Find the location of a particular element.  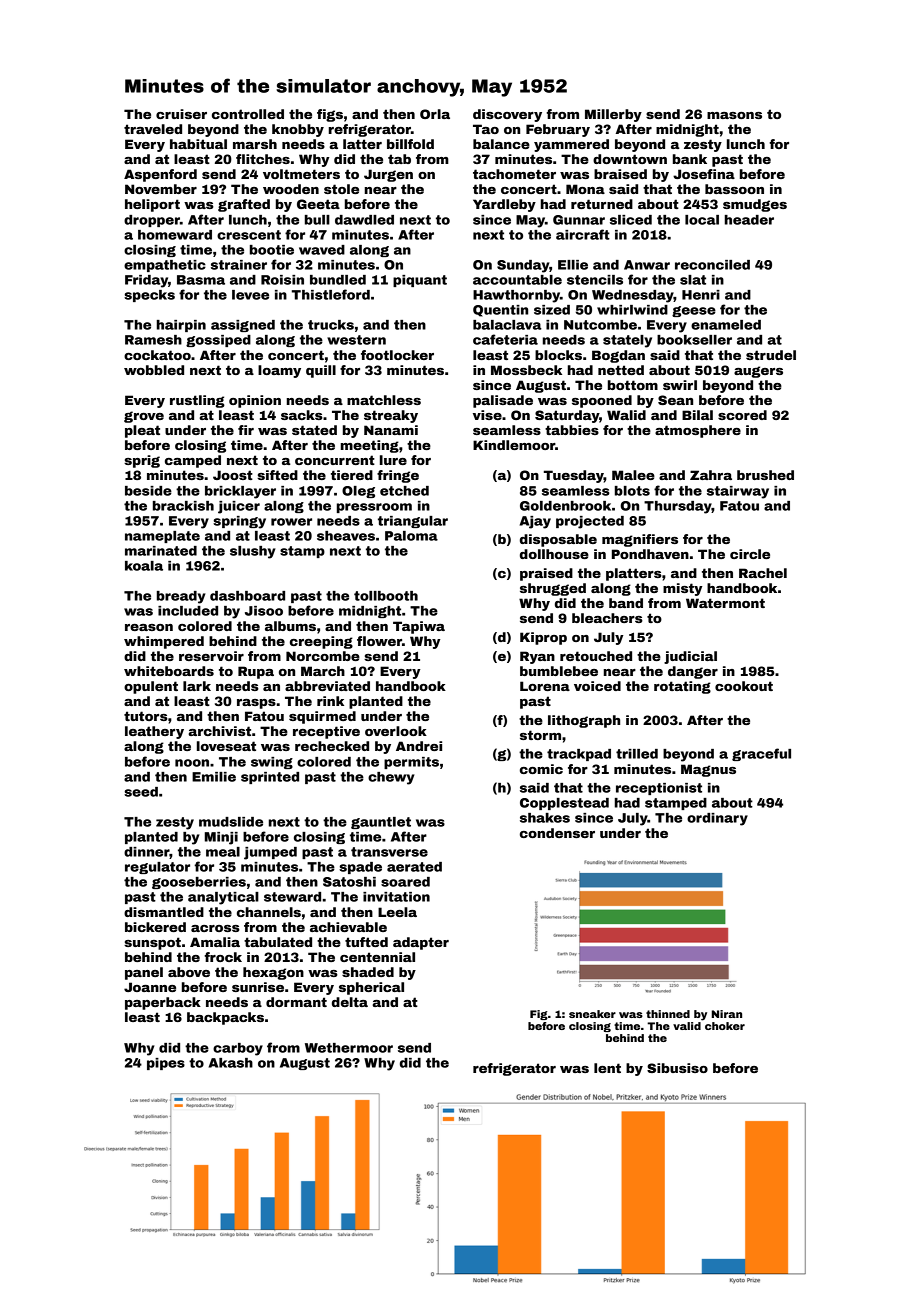

Sibusiso is located at coordinates (677, 1068).
